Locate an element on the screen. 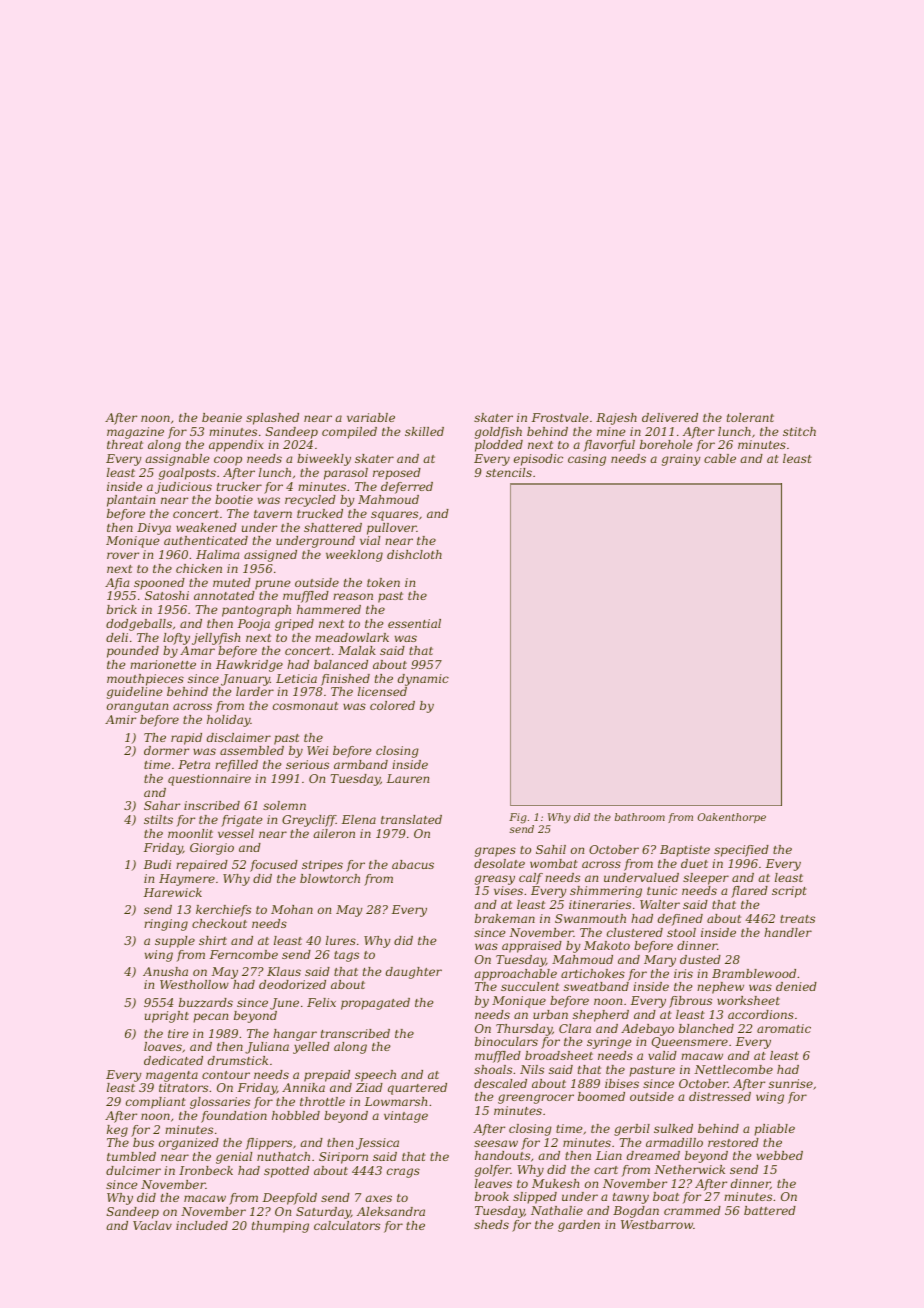  goldfish is located at coordinates (498, 433).
